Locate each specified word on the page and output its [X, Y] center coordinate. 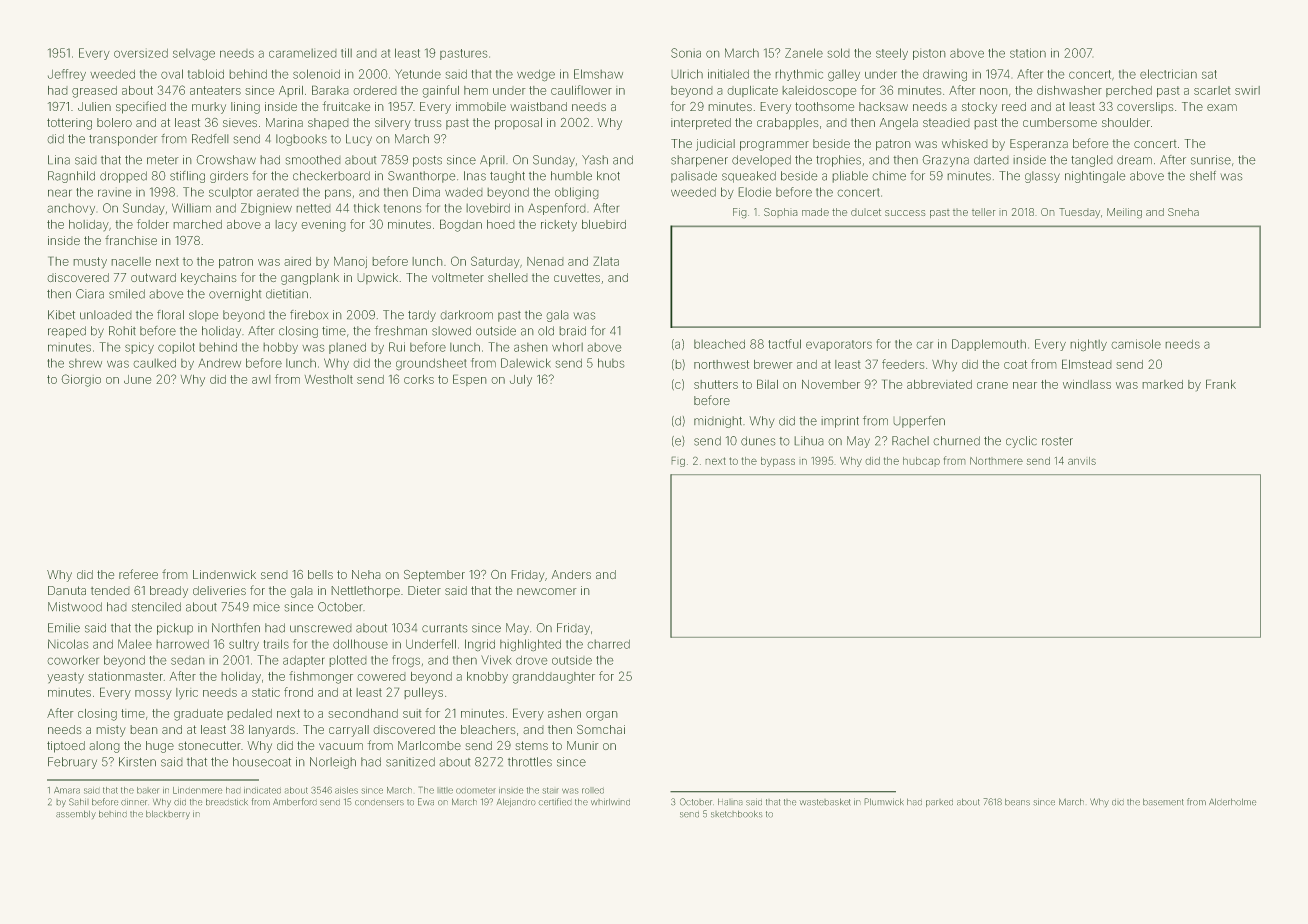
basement [1163, 802]
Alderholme [1232, 802]
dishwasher [1069, 90]
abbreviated [939, 384]
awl [261, 379]
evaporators [839, 345]
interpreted [701, 124]
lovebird [488, 208]
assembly [76, 814]
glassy [1042, 177]
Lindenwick [224, 574]
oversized [141, 53]
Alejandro [516, 802]
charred [608, 644]
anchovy [71, 209]
